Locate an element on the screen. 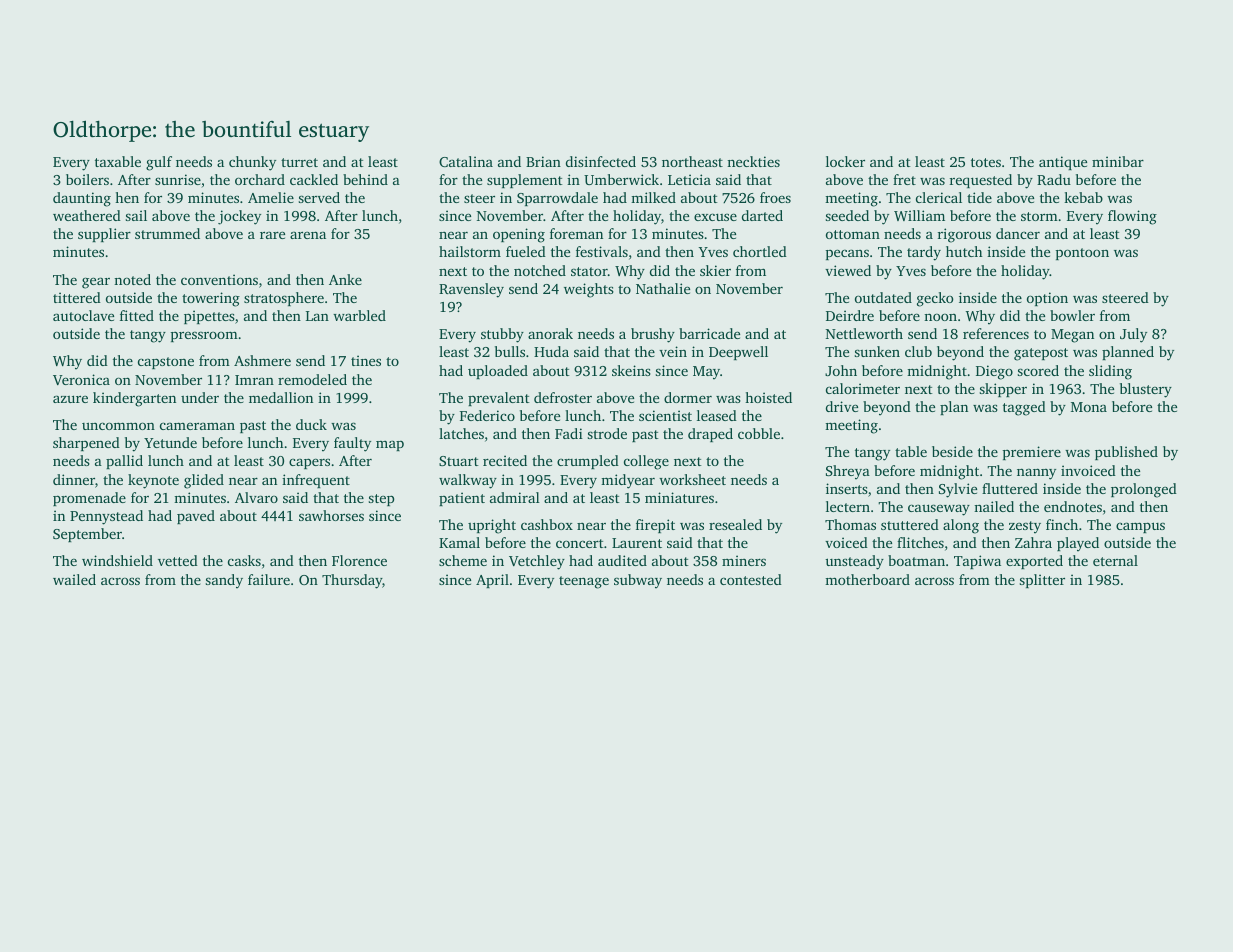 The image size is (1233, 952). resealed is located at coordinates (735, 524).
